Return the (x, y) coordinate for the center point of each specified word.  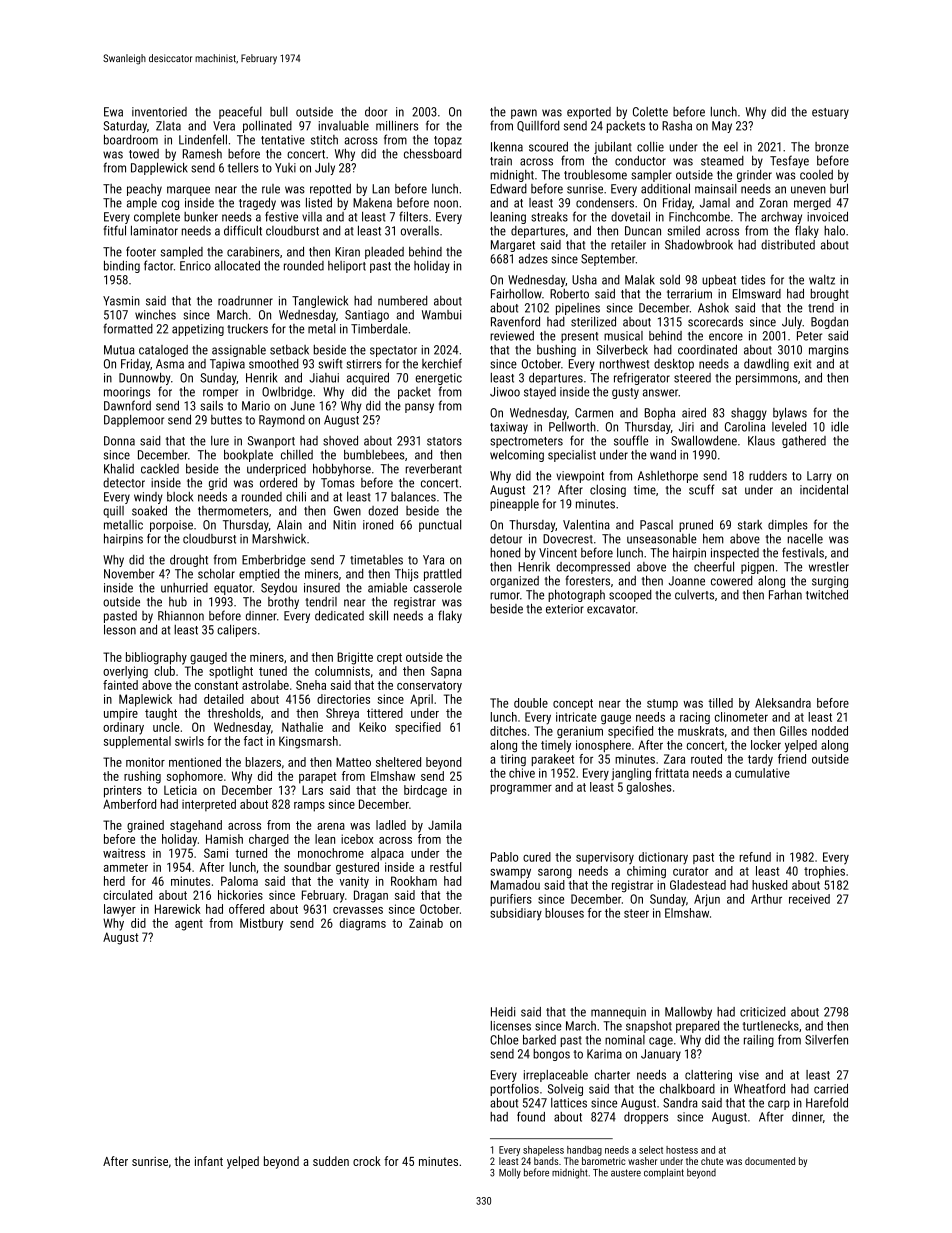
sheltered (398, 762)
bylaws (790, 413)
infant (209, 1161)
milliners (397, 125)
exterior (565, 609)
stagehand (196, 826)
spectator (393, 351)
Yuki (285, 168)
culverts (694, 595)
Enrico (195, 266)
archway (781, 218)
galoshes (649, 788)
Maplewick (145, 700)
